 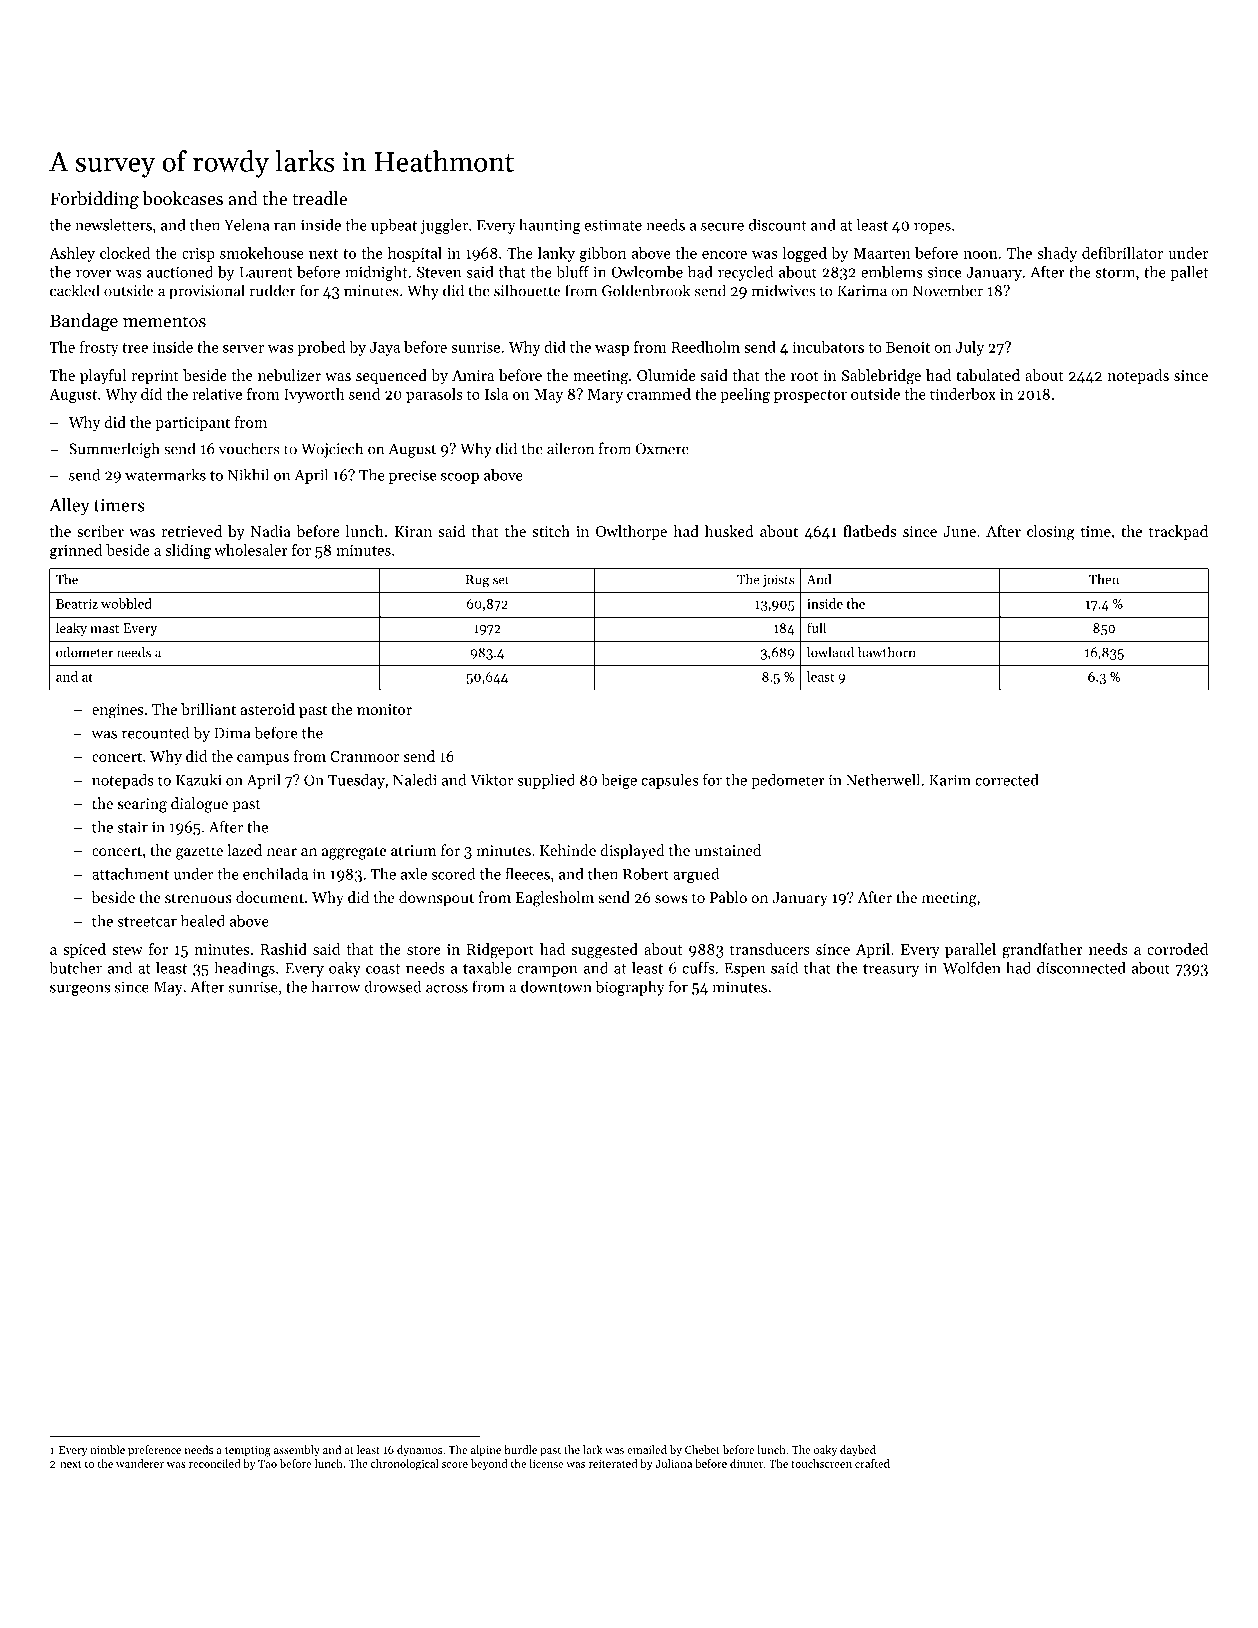 I want to click on incubators, so click(x=828, y=347).
